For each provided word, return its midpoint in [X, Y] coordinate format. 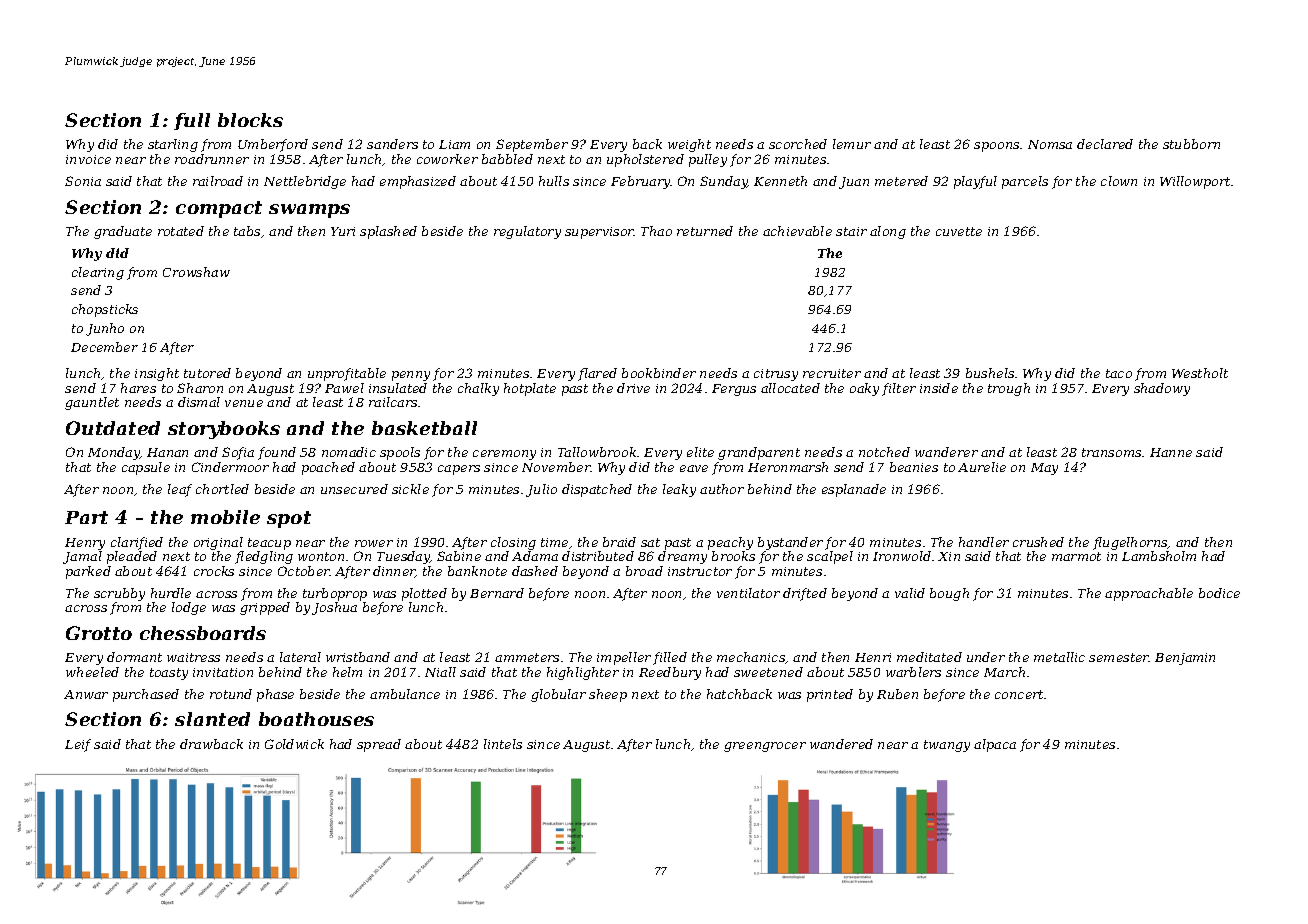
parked [88, 572]
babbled [507, 159]
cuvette [959, 231]
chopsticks [105, 310]
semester [1119, 657]
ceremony [504, 455]
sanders [392, 144]
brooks [733, 556]
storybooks [224, 430]
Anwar [86, 694]
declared [1105, 144]
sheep [608, 695]
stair [851, 231]
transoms [1111, 452]
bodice [1219, 593]
